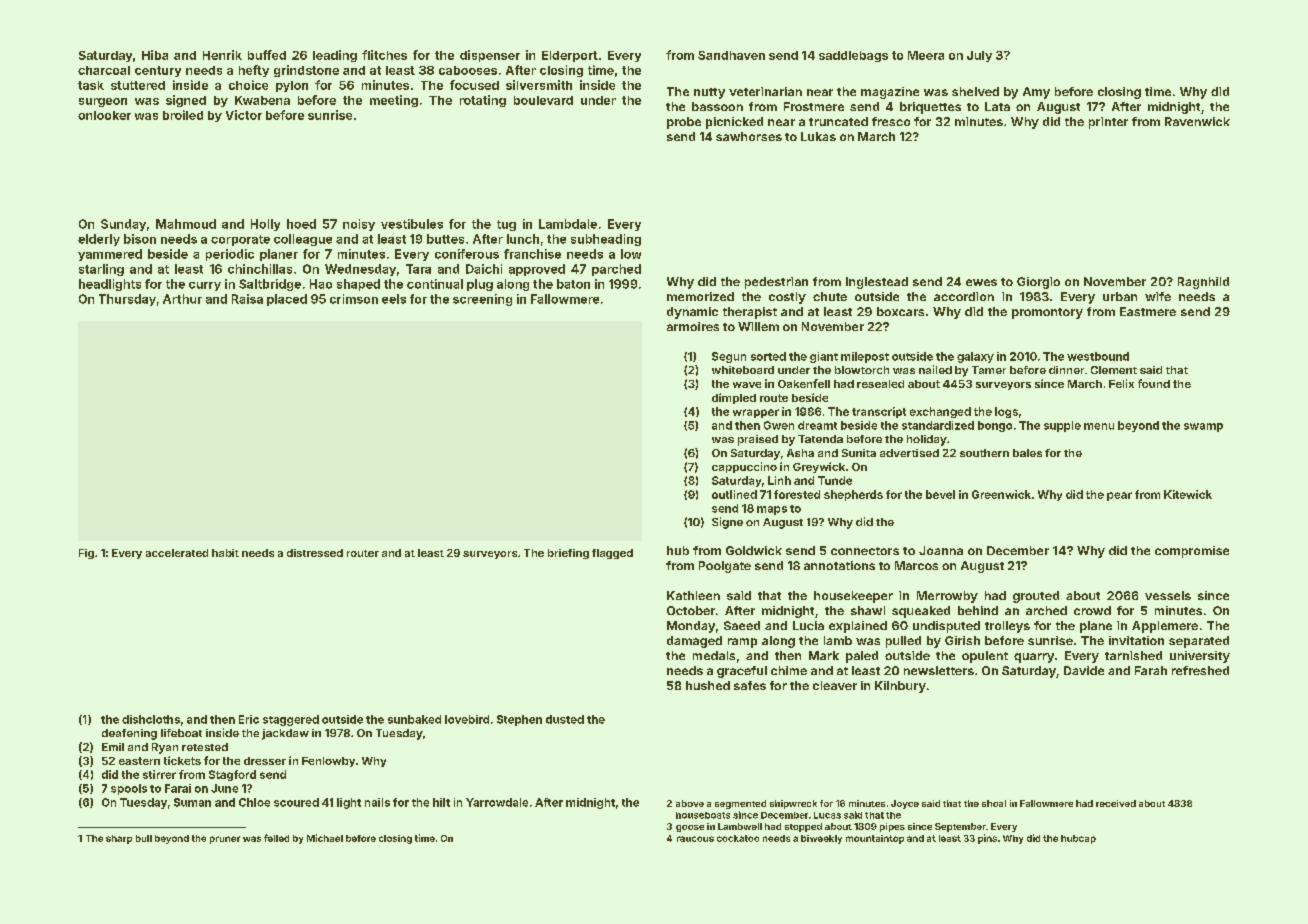  I want to click on printer, so click(1108, 123).
